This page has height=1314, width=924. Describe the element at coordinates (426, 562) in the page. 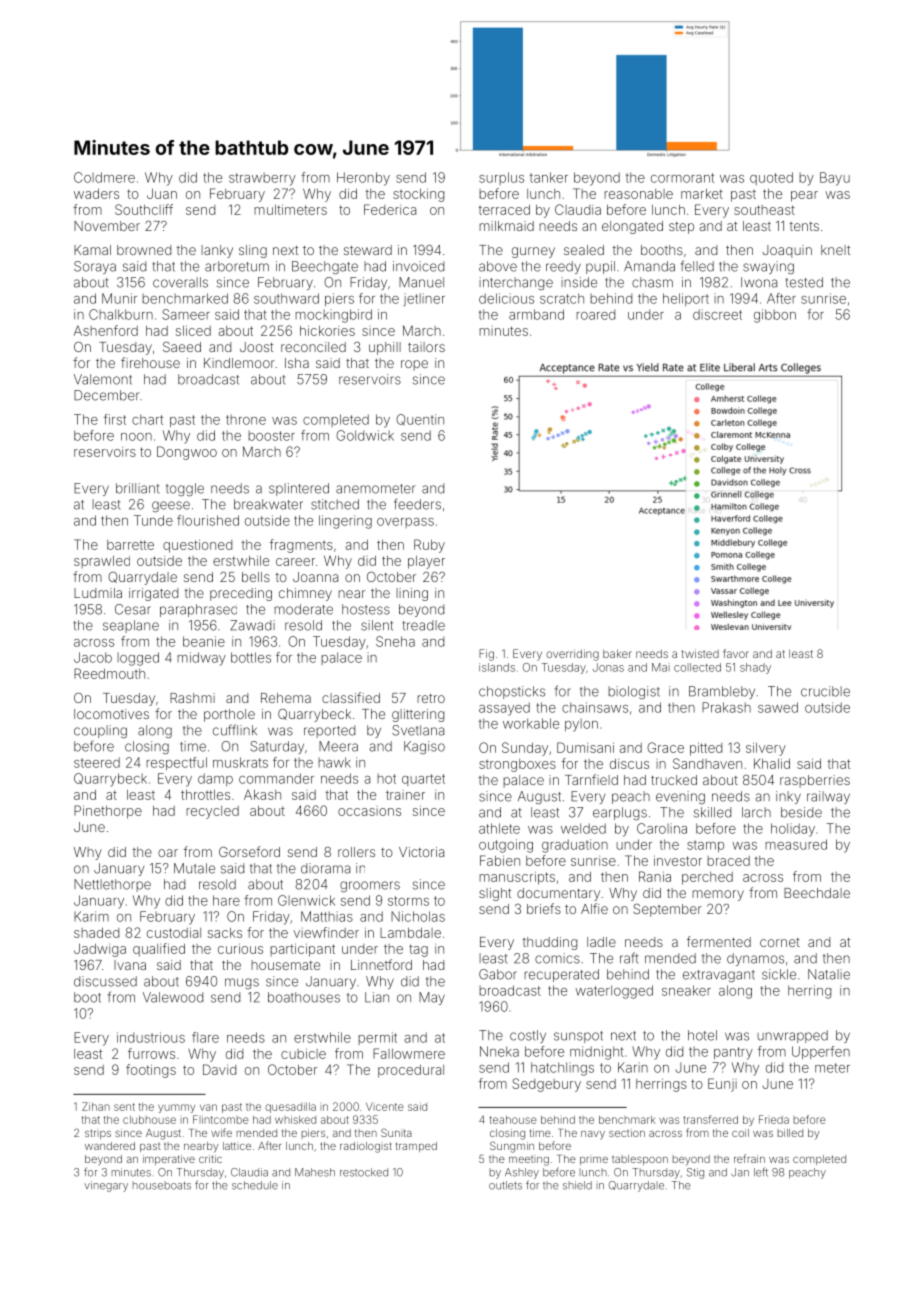

I see `player` at that location.
